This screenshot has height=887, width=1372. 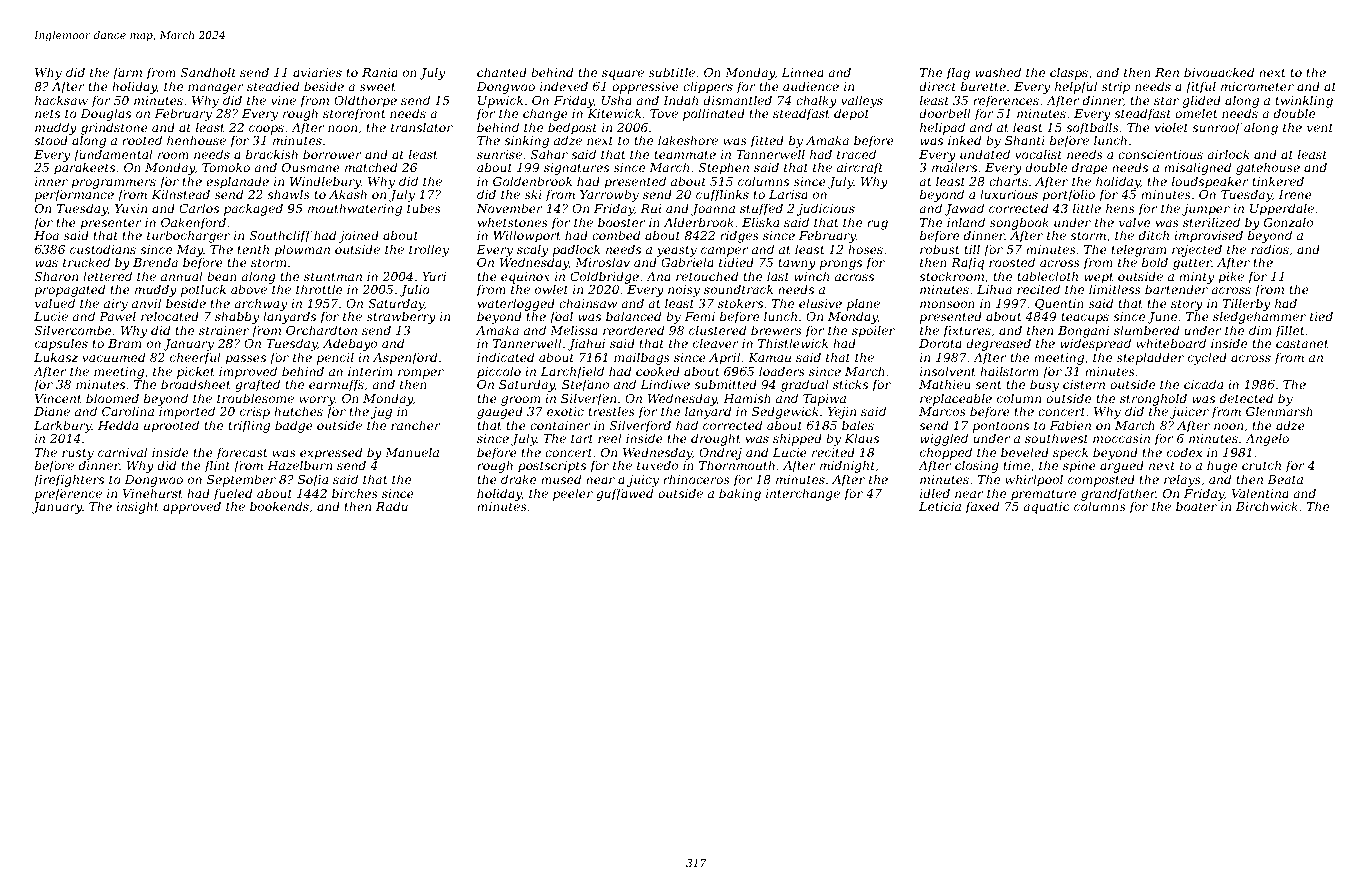 What do you see at coordinates (1099, 278) in the screenshot?
I see `wept` at bounding box center [1099, 278].
